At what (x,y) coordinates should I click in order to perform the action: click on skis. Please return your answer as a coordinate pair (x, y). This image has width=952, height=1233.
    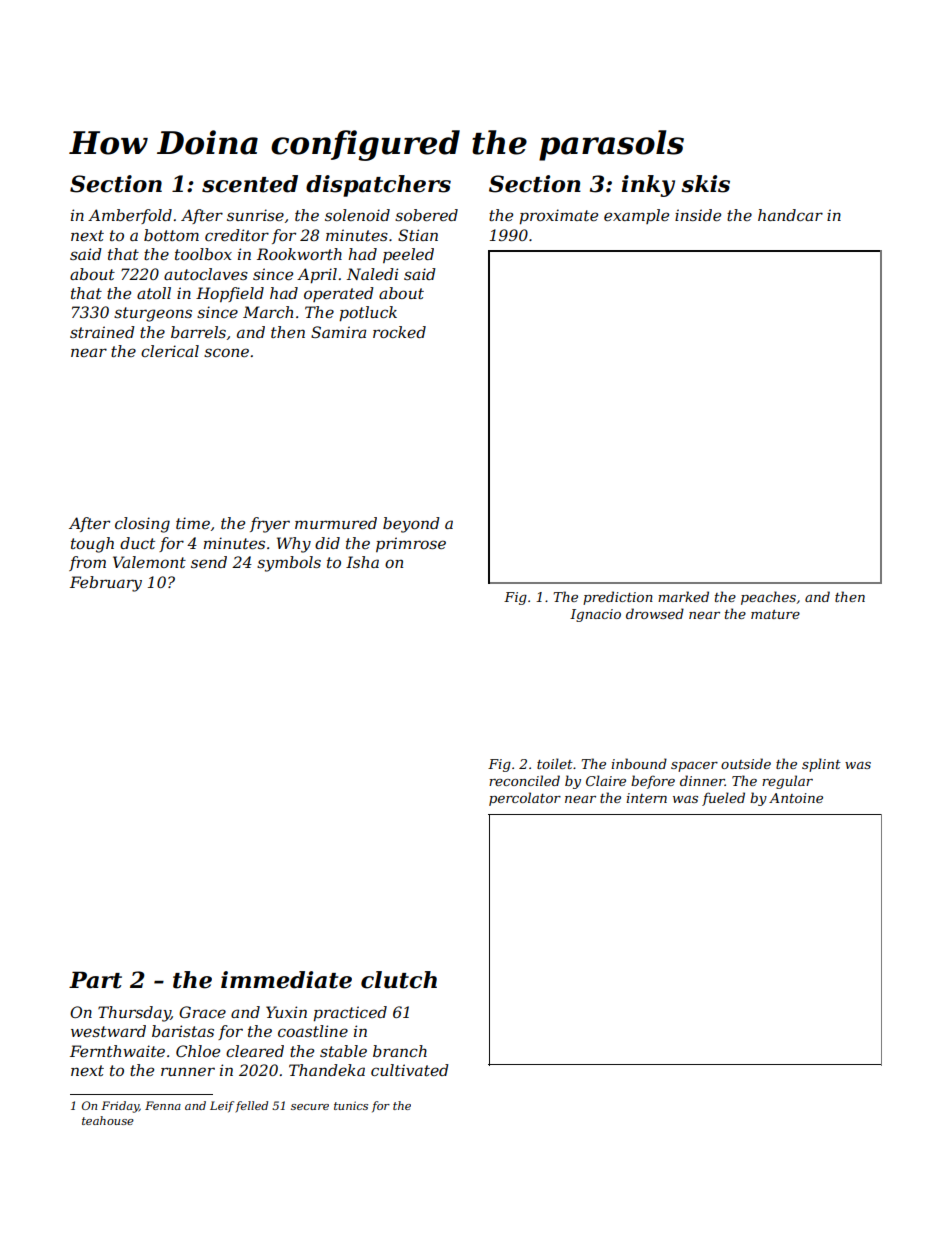
    Looking at the image, I should click on (705, 184).
